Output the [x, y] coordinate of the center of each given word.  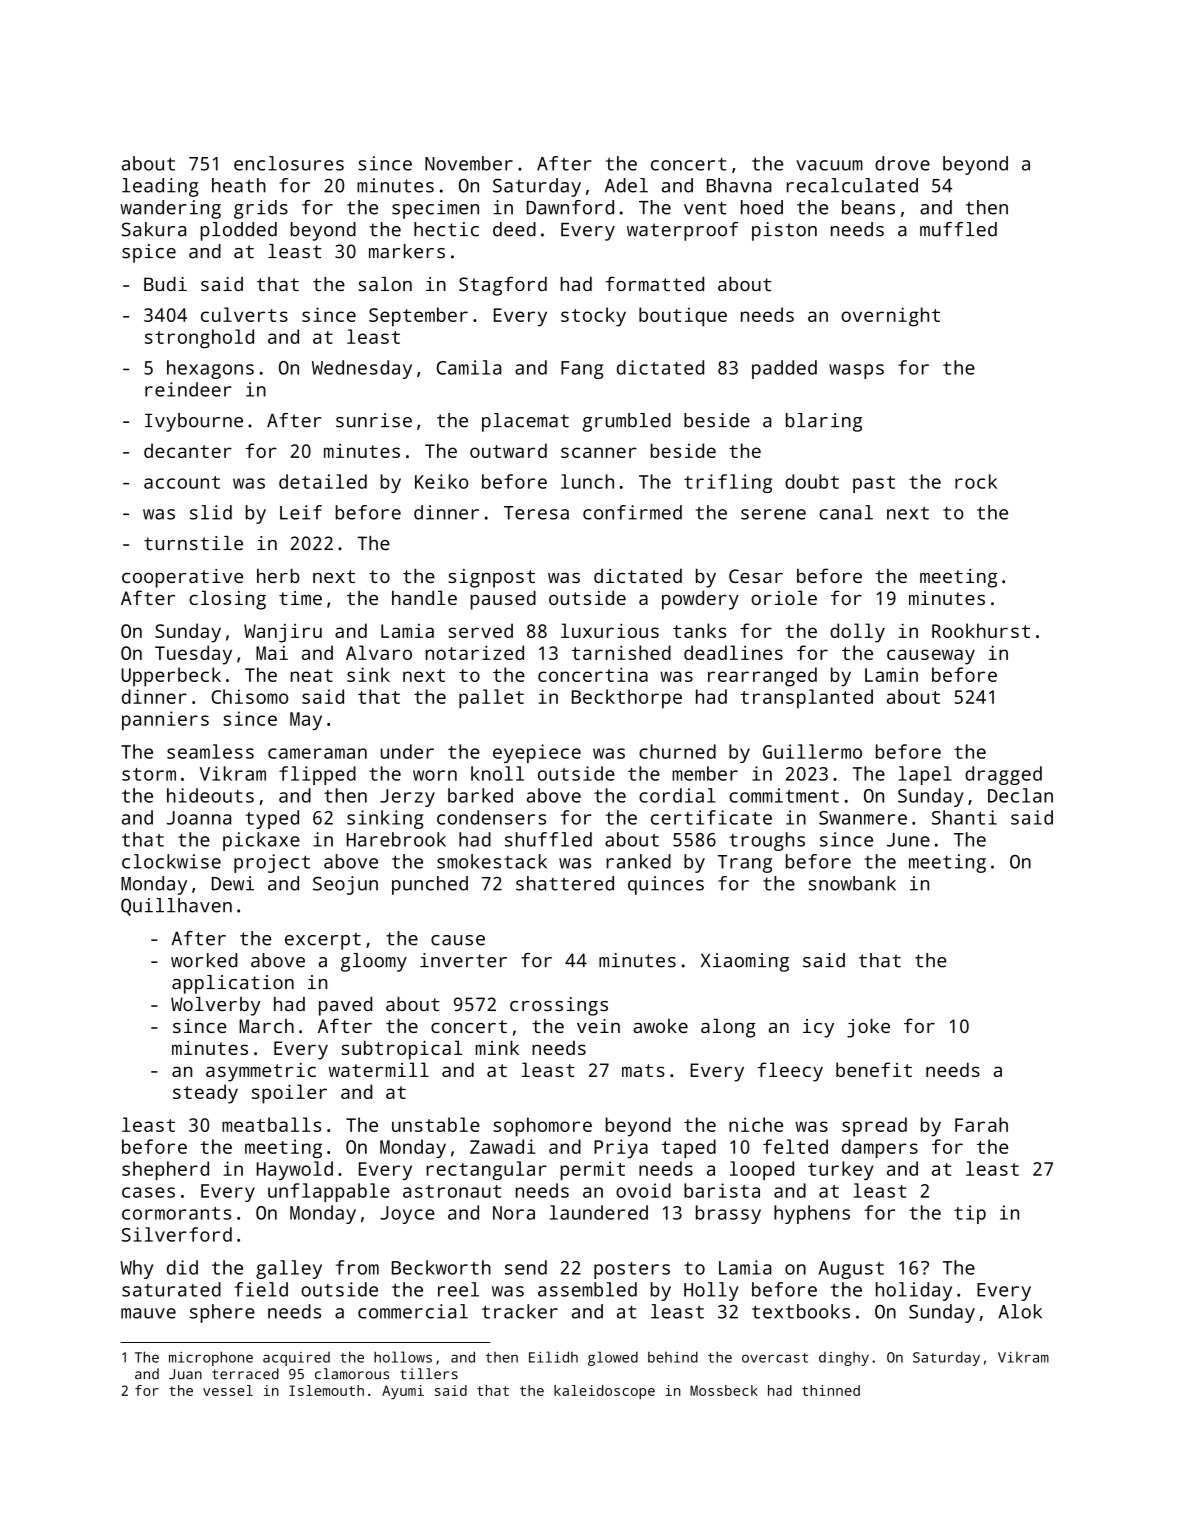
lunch [587, 481]
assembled [587, 1289]
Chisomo [250, 696]
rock [976, 481]
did [182, 1267]
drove [902, 163]
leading [160, 187]
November [469, 163]
